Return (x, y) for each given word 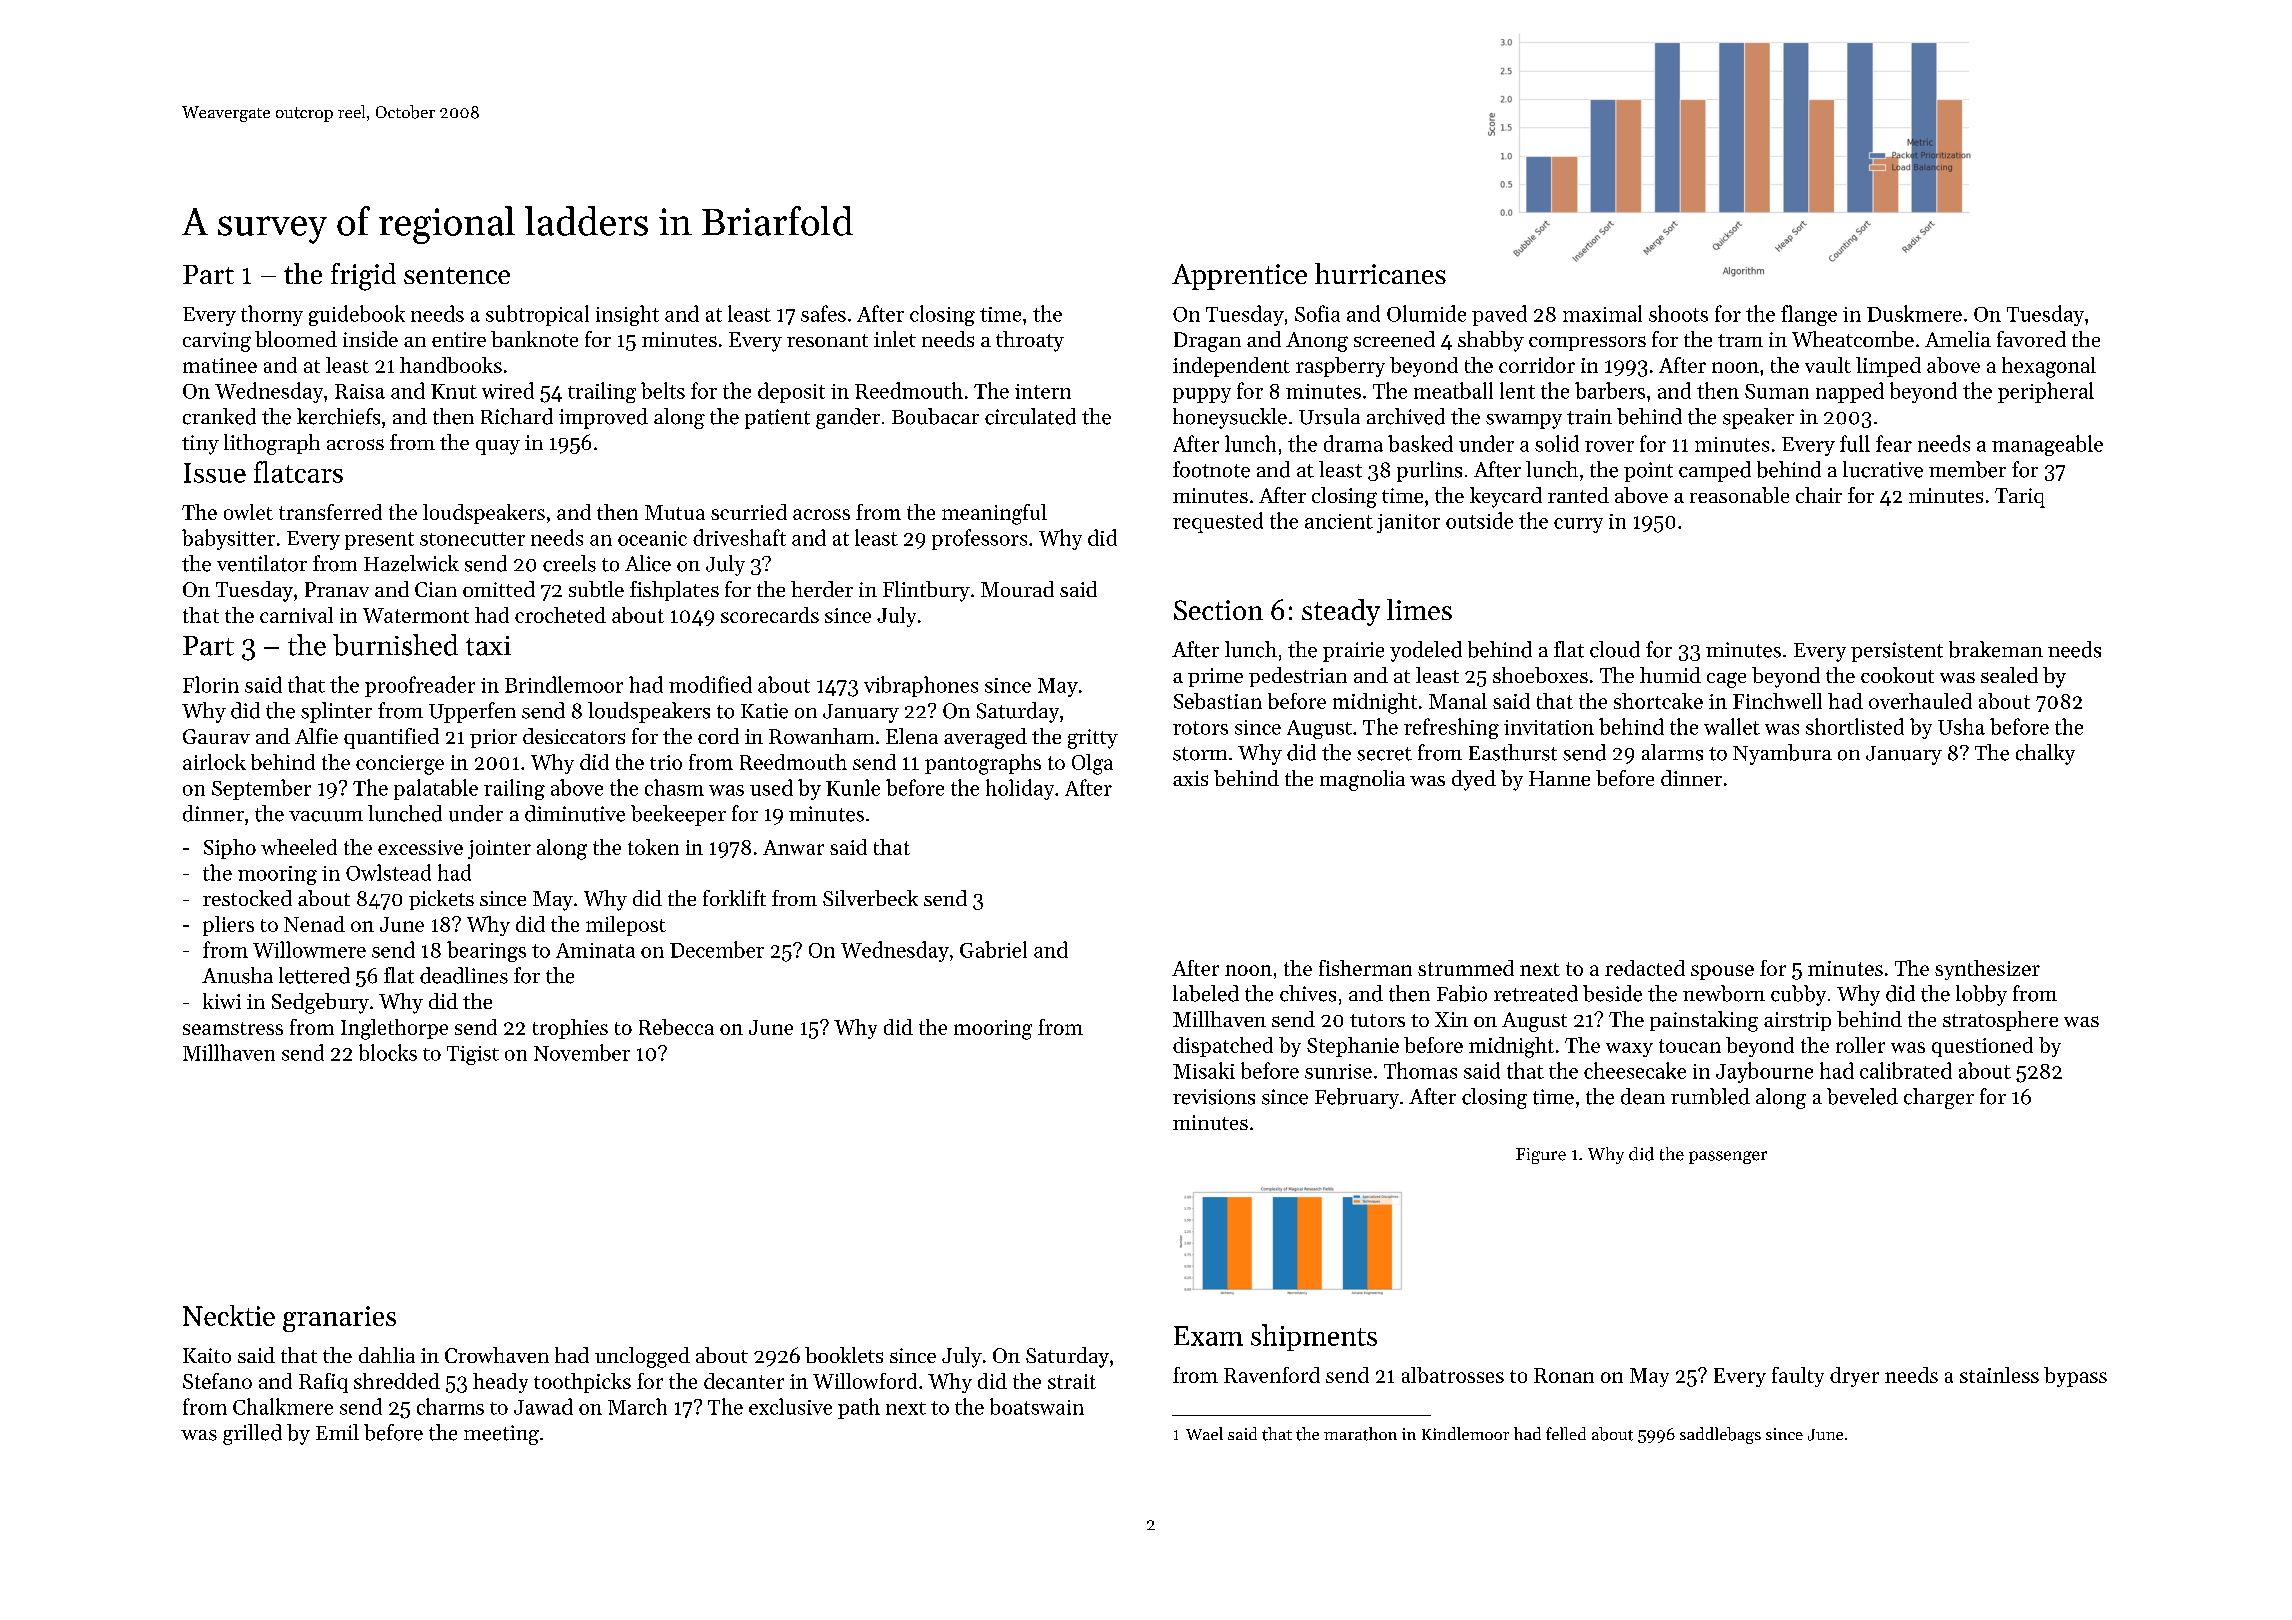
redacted (1645, 968)
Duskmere (1914, 313)
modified (710, 684)
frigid (363, 277)
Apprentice (1239, 277)
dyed (1474, 780)
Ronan (1564, 1375)
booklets (844, 1355)
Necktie (229, 1315)
